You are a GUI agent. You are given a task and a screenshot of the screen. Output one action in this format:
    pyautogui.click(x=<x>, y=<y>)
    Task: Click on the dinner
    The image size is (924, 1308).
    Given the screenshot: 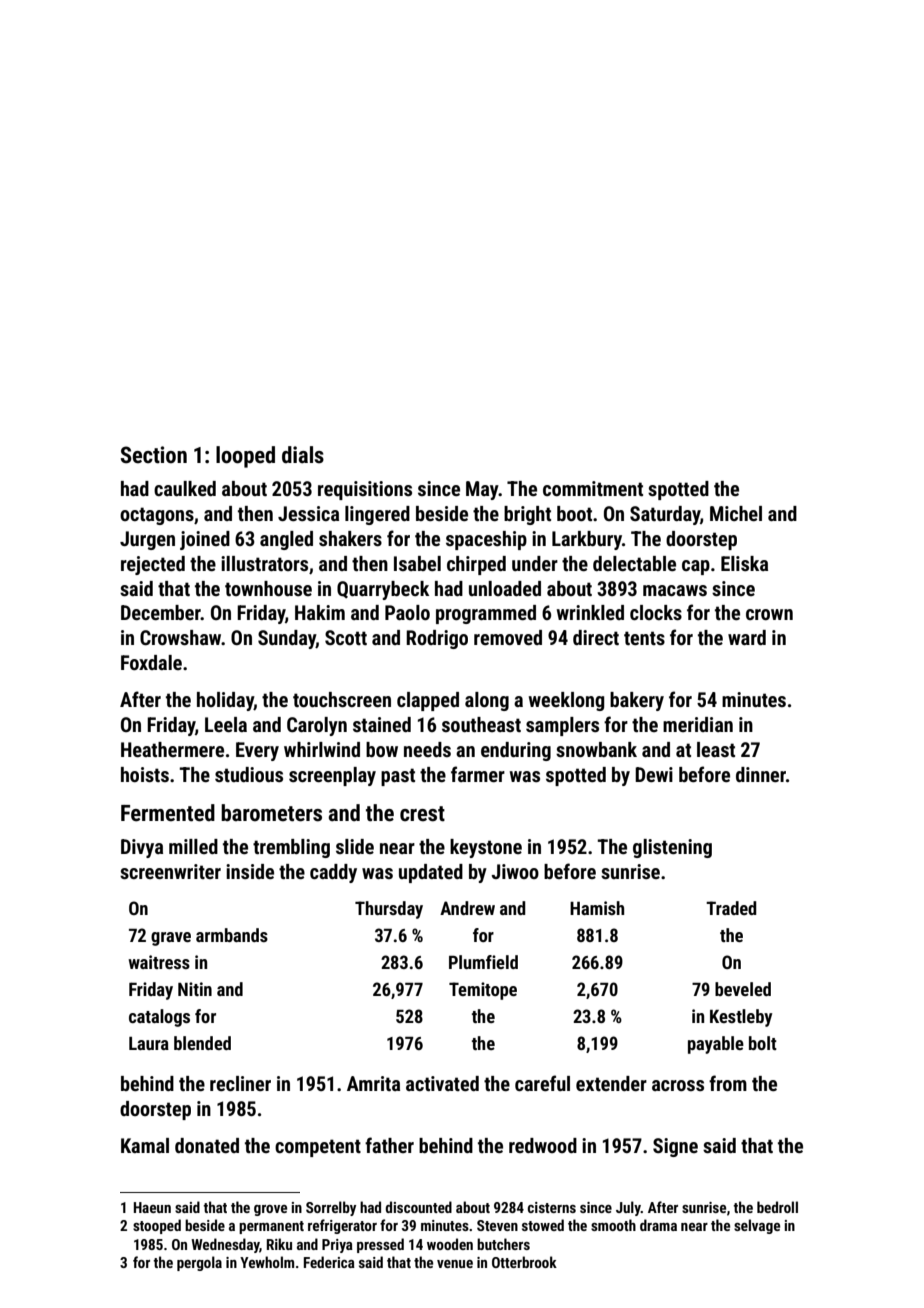 What is the action you would take?
    pyautogui.click(x=761, y=774)
